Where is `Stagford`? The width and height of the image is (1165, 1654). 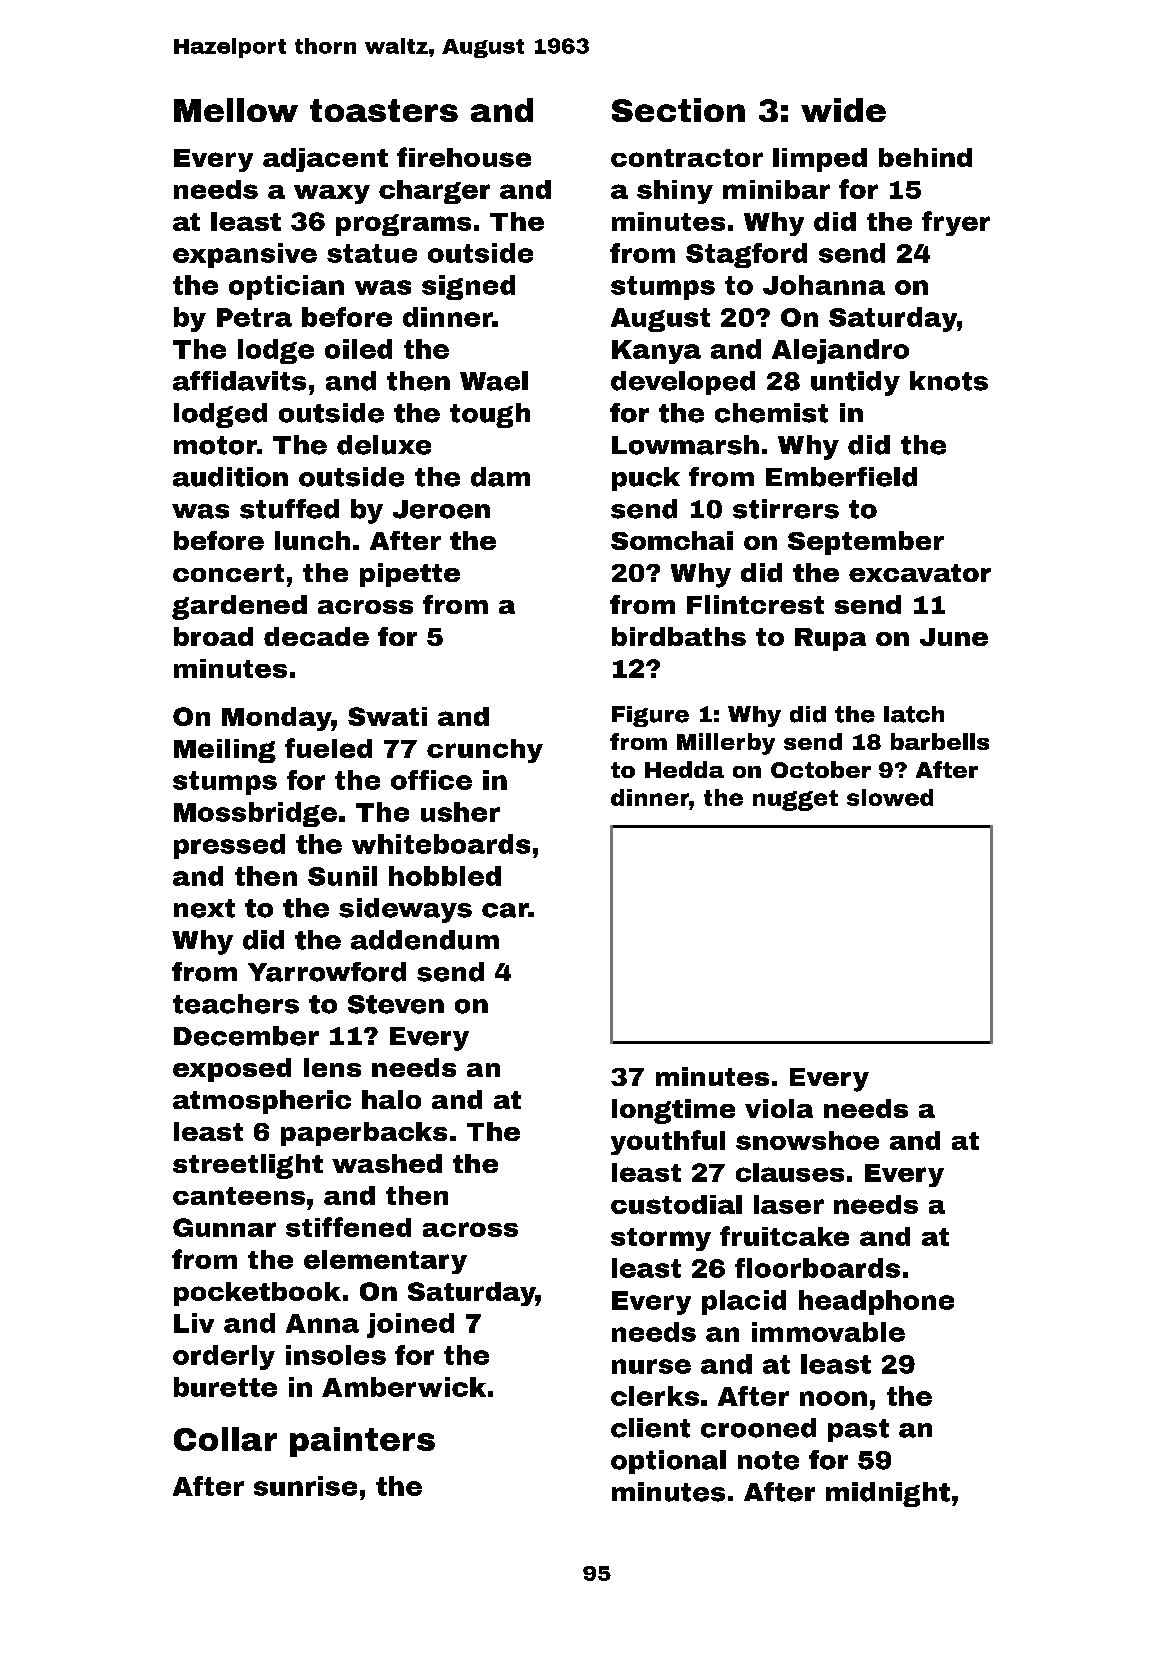
Stagford is located at coordinates (746, 255).
